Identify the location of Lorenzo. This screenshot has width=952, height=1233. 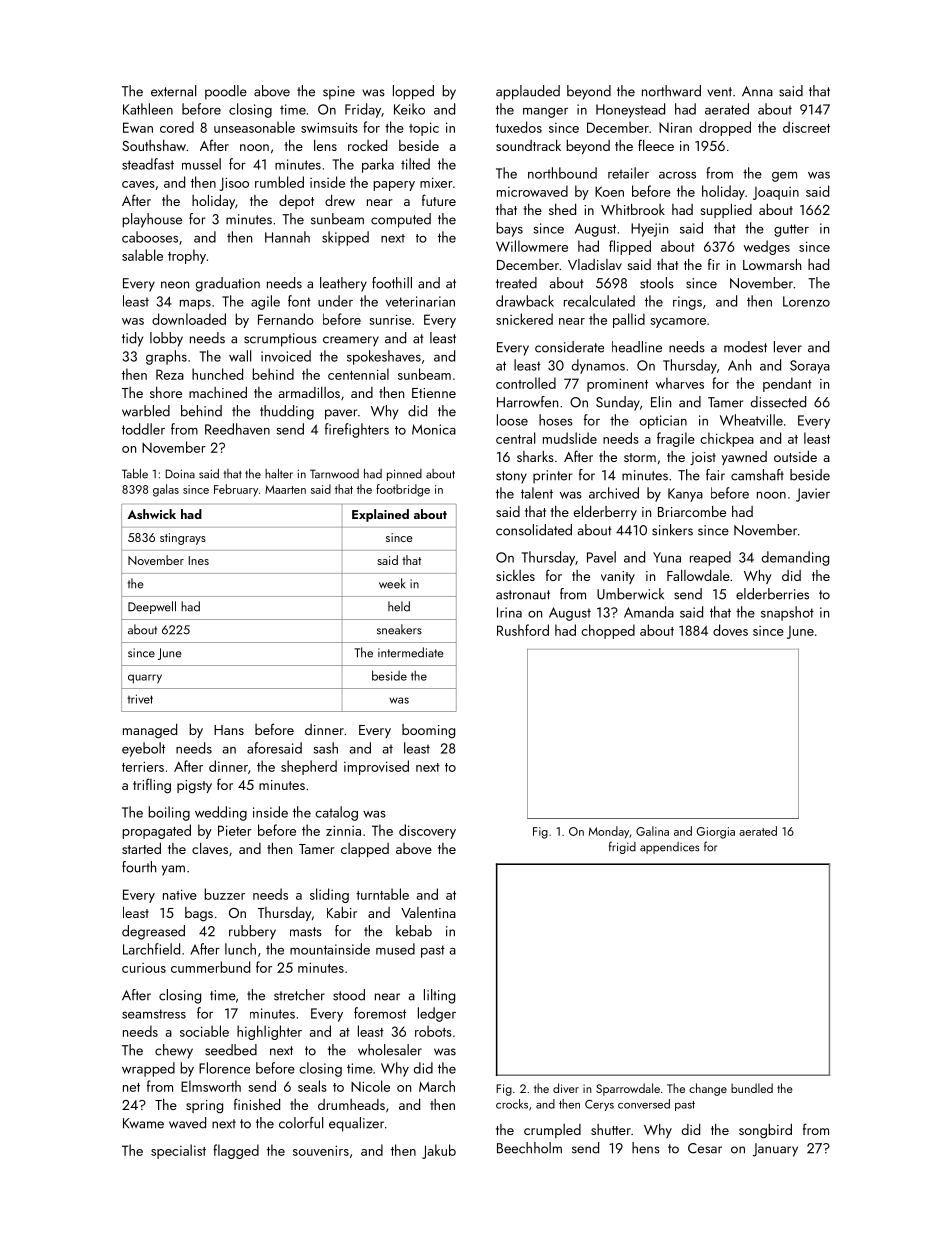
(806, 301).
